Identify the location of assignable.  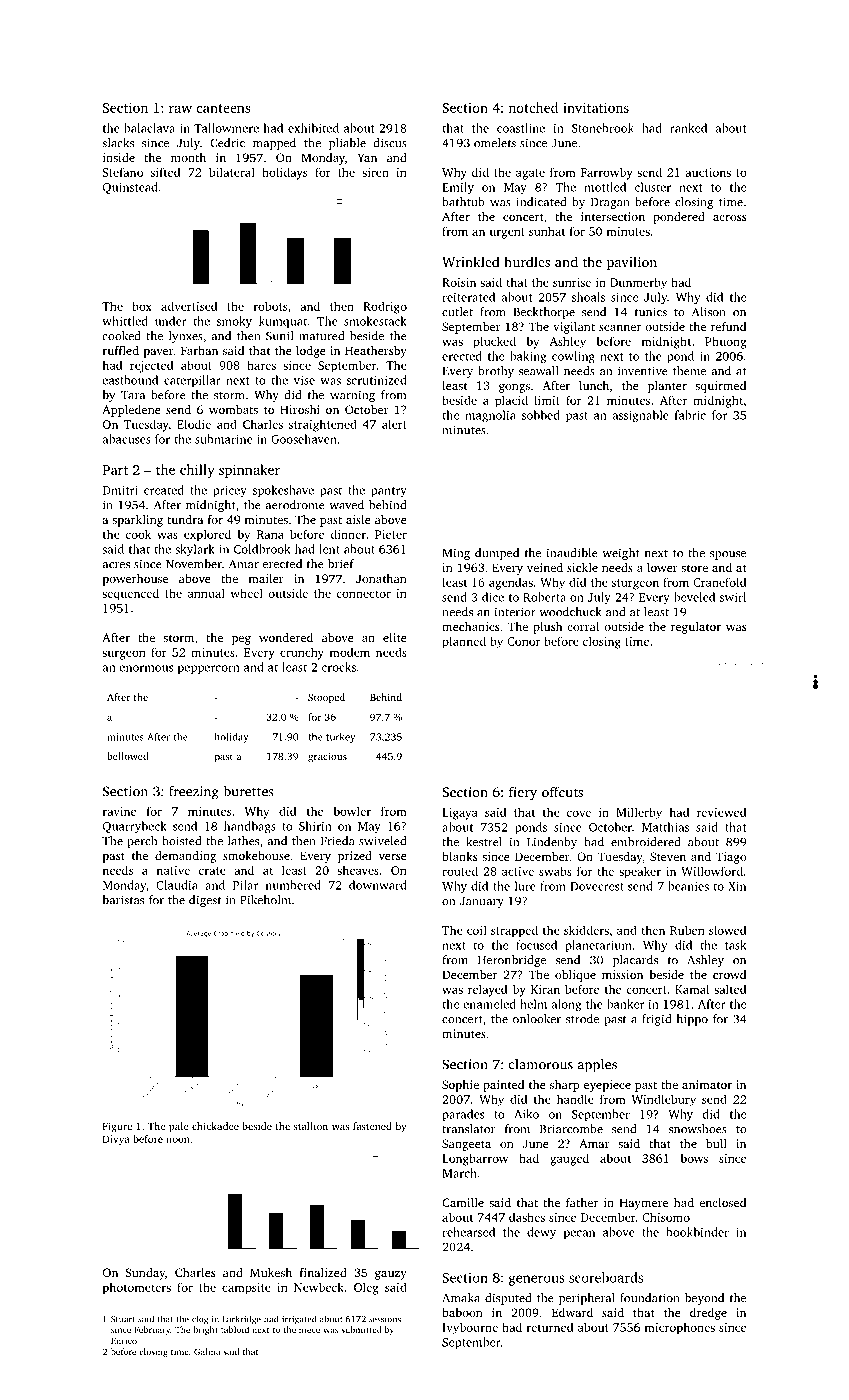
(641, 416).
